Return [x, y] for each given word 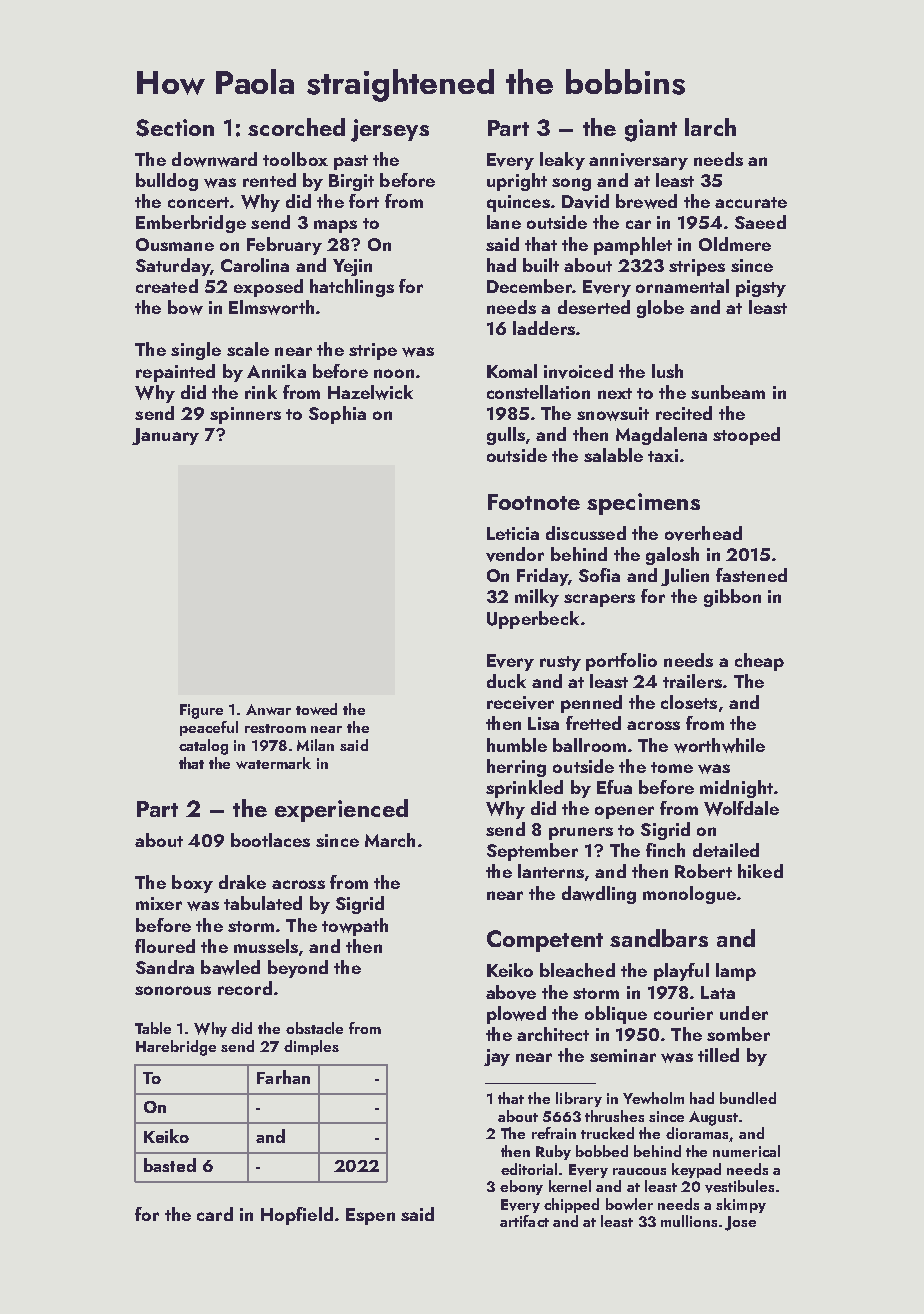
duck [506, 681]
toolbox [295, 159]
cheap [759, 662]
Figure [201, 711]
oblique [616, 1015]
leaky [562, 161]
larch [710, 127]
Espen [370, 1216]
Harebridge [176, 1048]
